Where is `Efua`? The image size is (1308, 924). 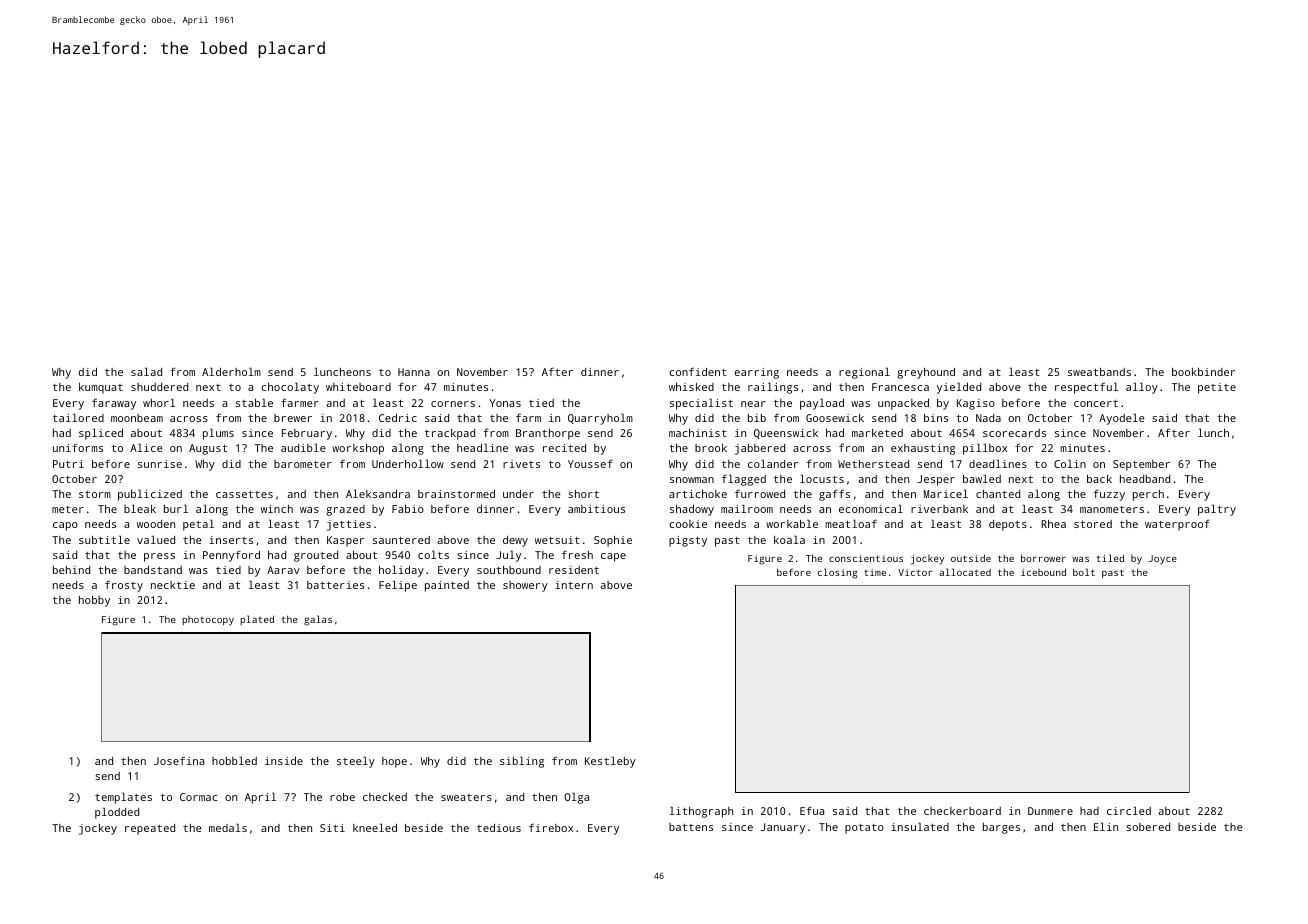
Efua is located at coordinates (812, 810).
